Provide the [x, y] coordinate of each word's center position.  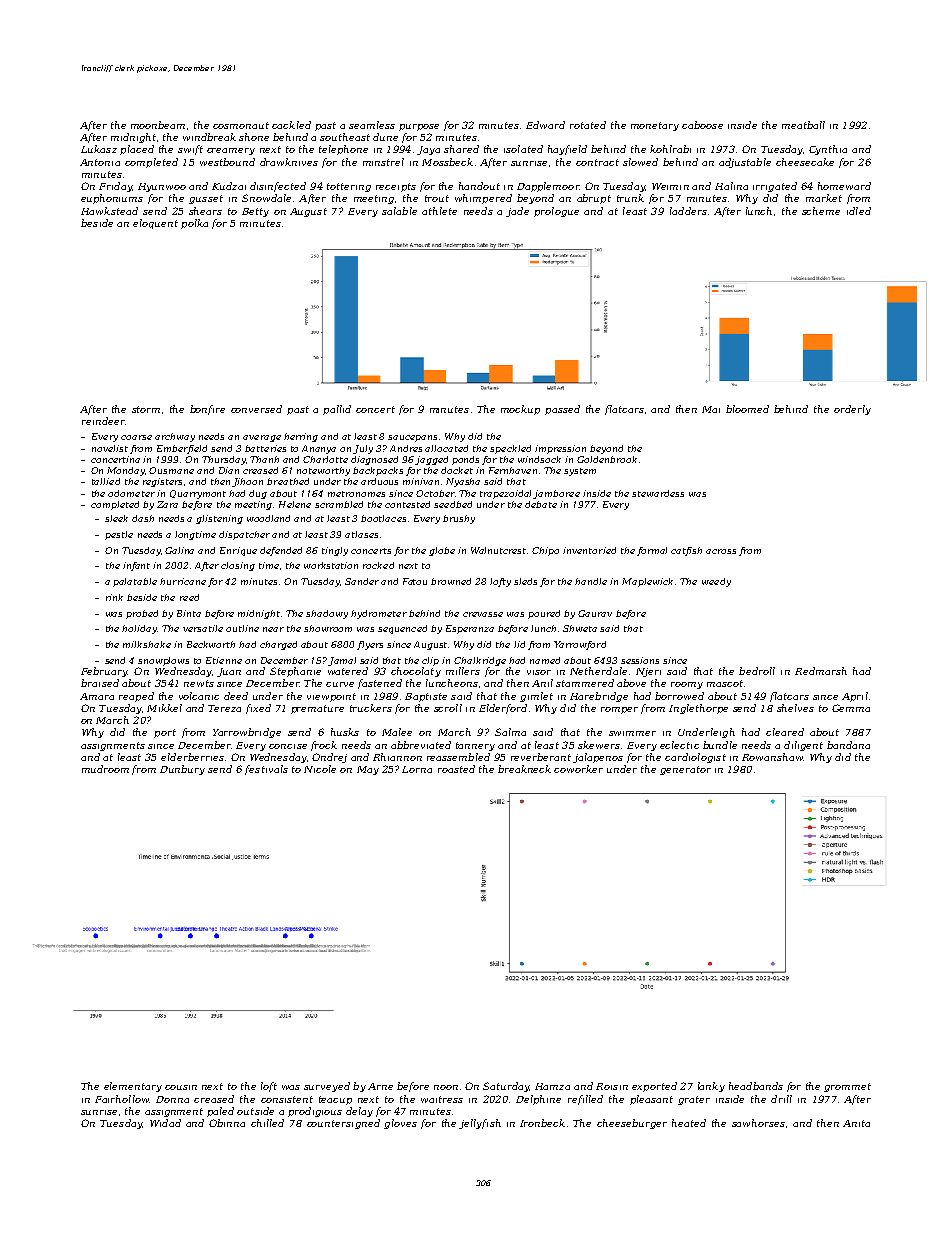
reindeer [103, 421]
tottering [349, 187]
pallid [337, 410]
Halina [731, 186]
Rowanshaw [772, 757]
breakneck [524, 769]
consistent [287, 1099]
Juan [229, 672]
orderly [852, 410]
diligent [803, 746]
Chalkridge [480, 661]
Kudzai [229, 186]
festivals [266, 770]
